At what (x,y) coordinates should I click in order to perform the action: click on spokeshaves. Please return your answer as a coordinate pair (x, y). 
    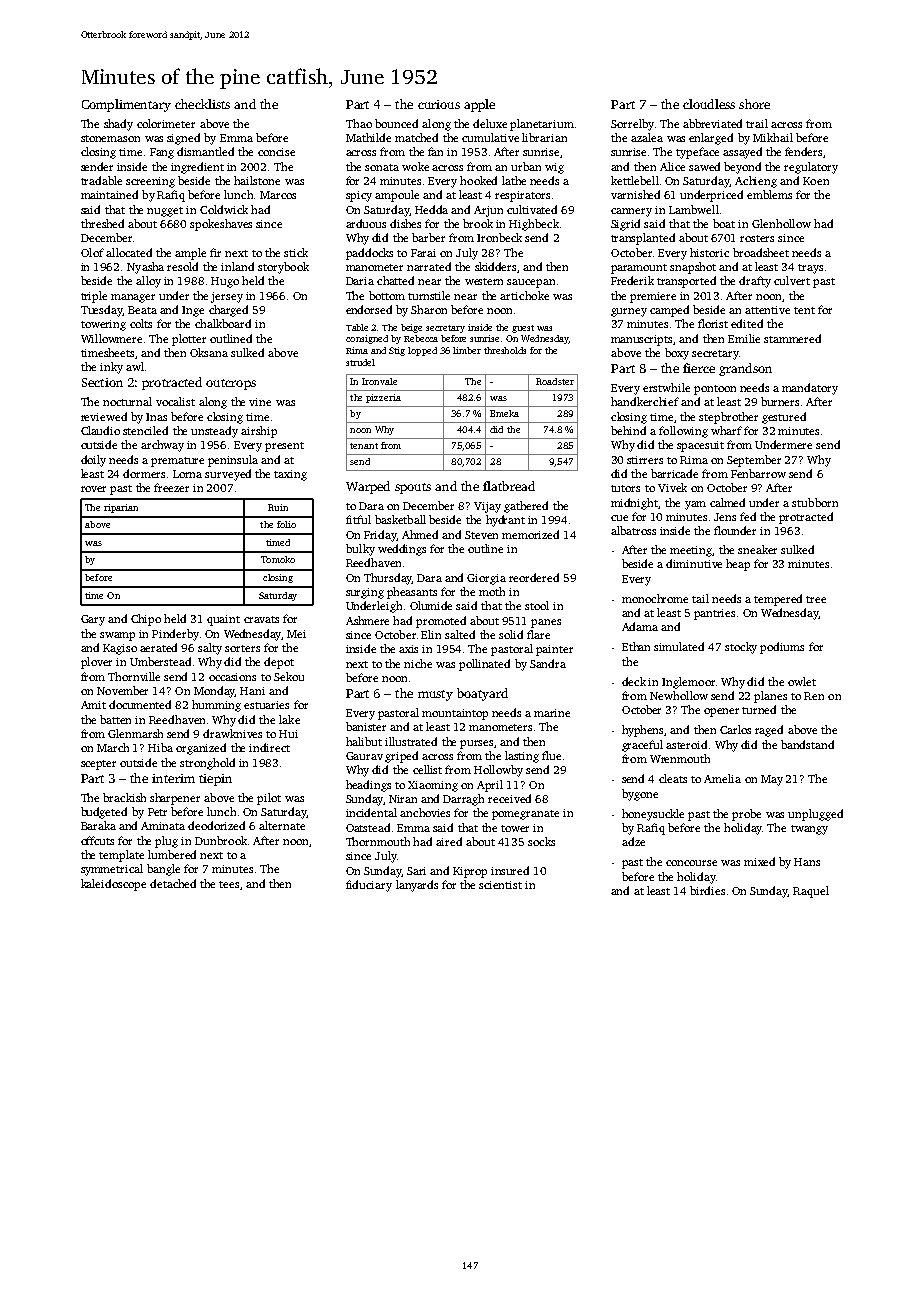
    Looking at the image, I should click on (221, 225).
